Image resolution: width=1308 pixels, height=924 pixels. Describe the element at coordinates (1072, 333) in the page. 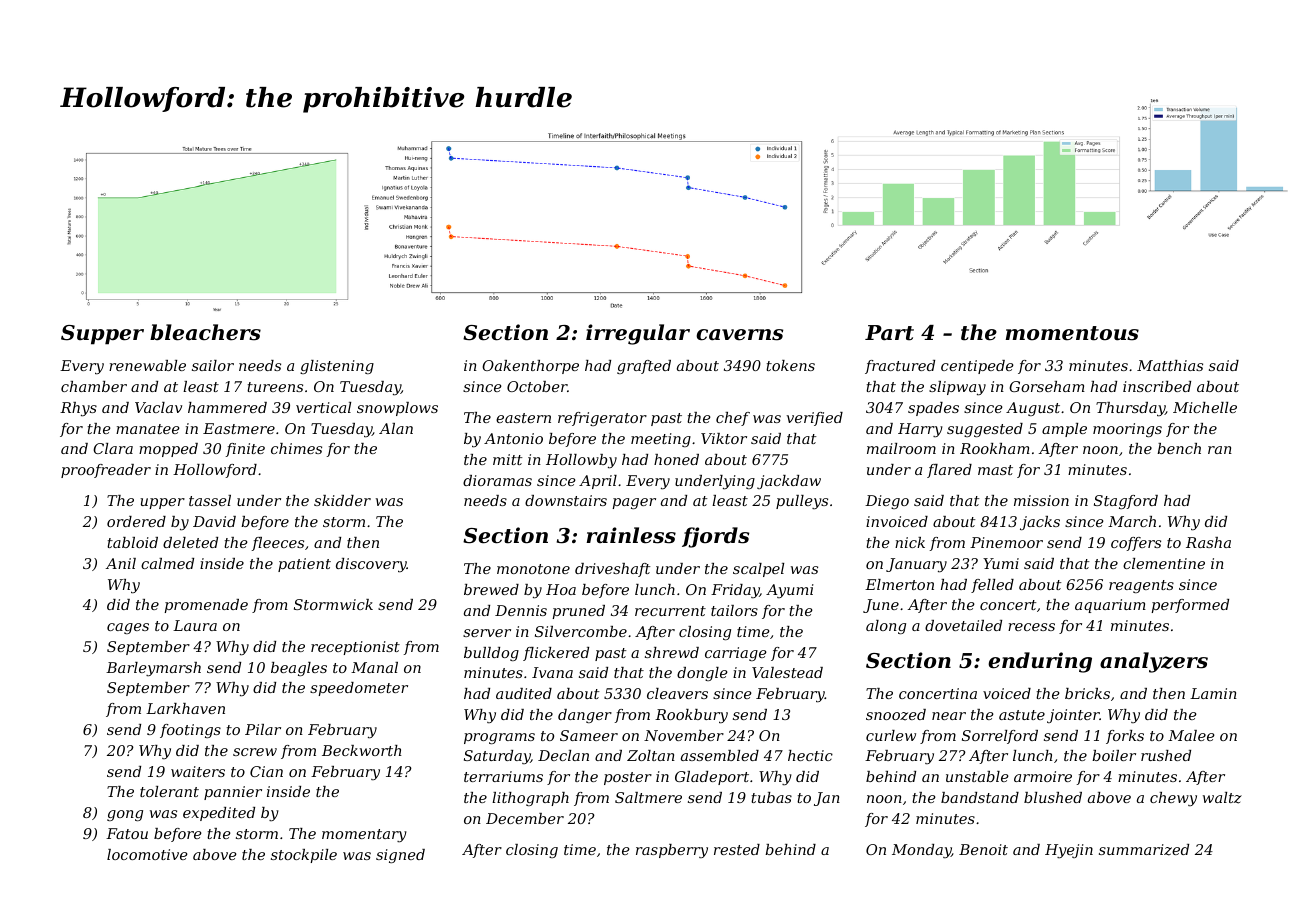

I see `momentous` at that location.
